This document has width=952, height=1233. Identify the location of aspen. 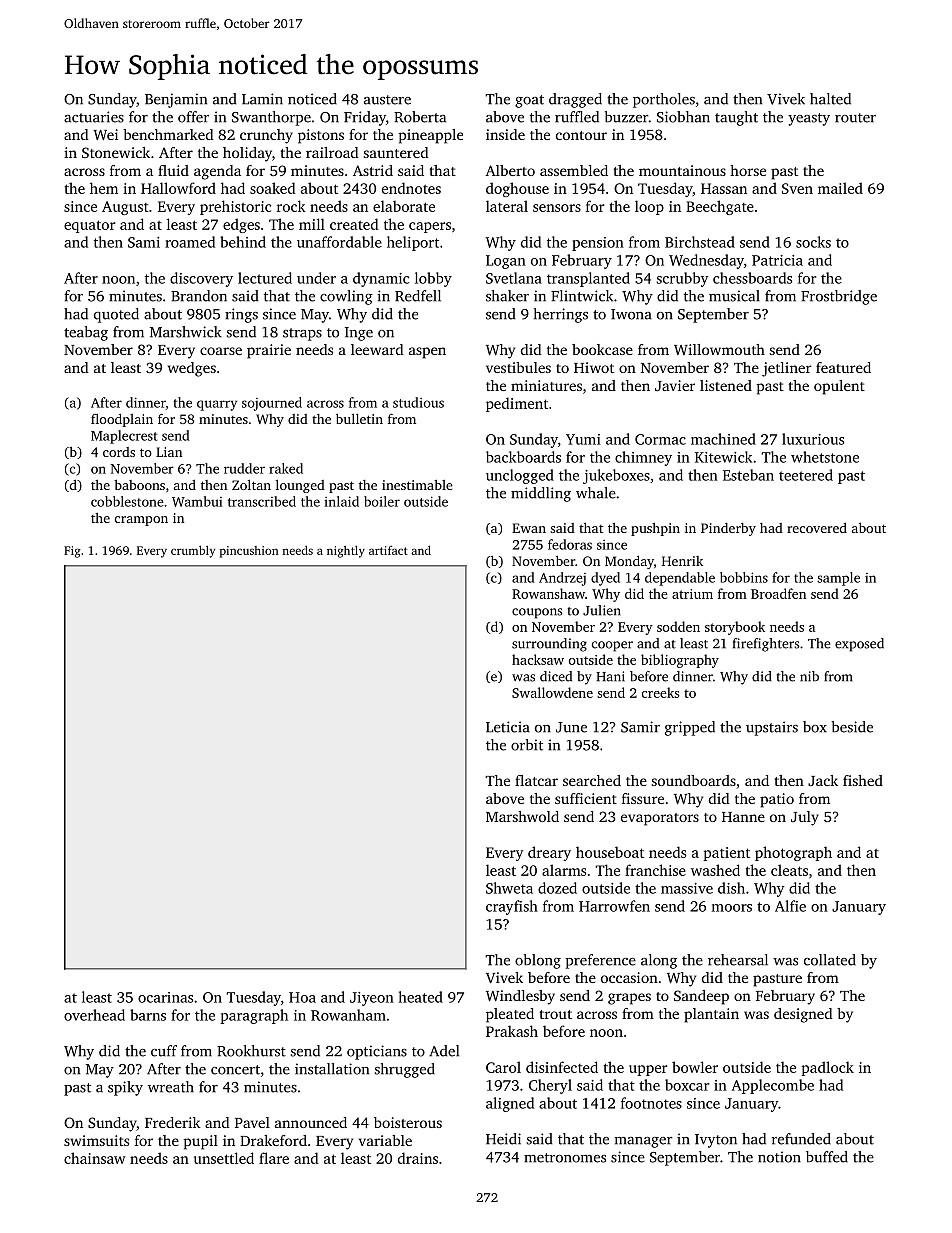
(427, 353).
